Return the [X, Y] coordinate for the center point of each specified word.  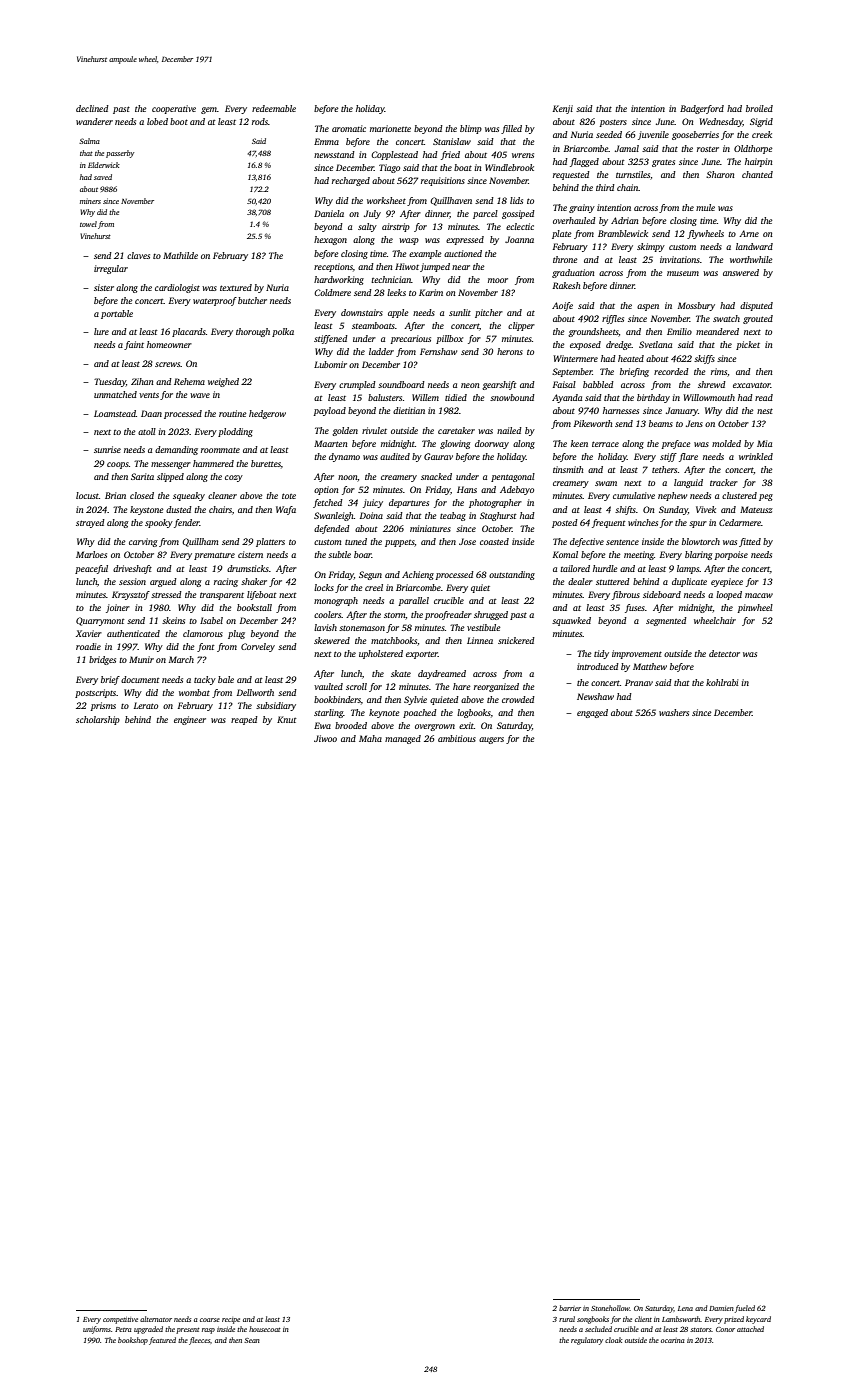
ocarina [672, 1340]
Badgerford [702, 109]
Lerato [146, 705]
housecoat [265, 1329]
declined [92, 108]
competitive [120, 1320]
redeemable [274, 108]
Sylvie [415, 700]
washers [674, 712]
